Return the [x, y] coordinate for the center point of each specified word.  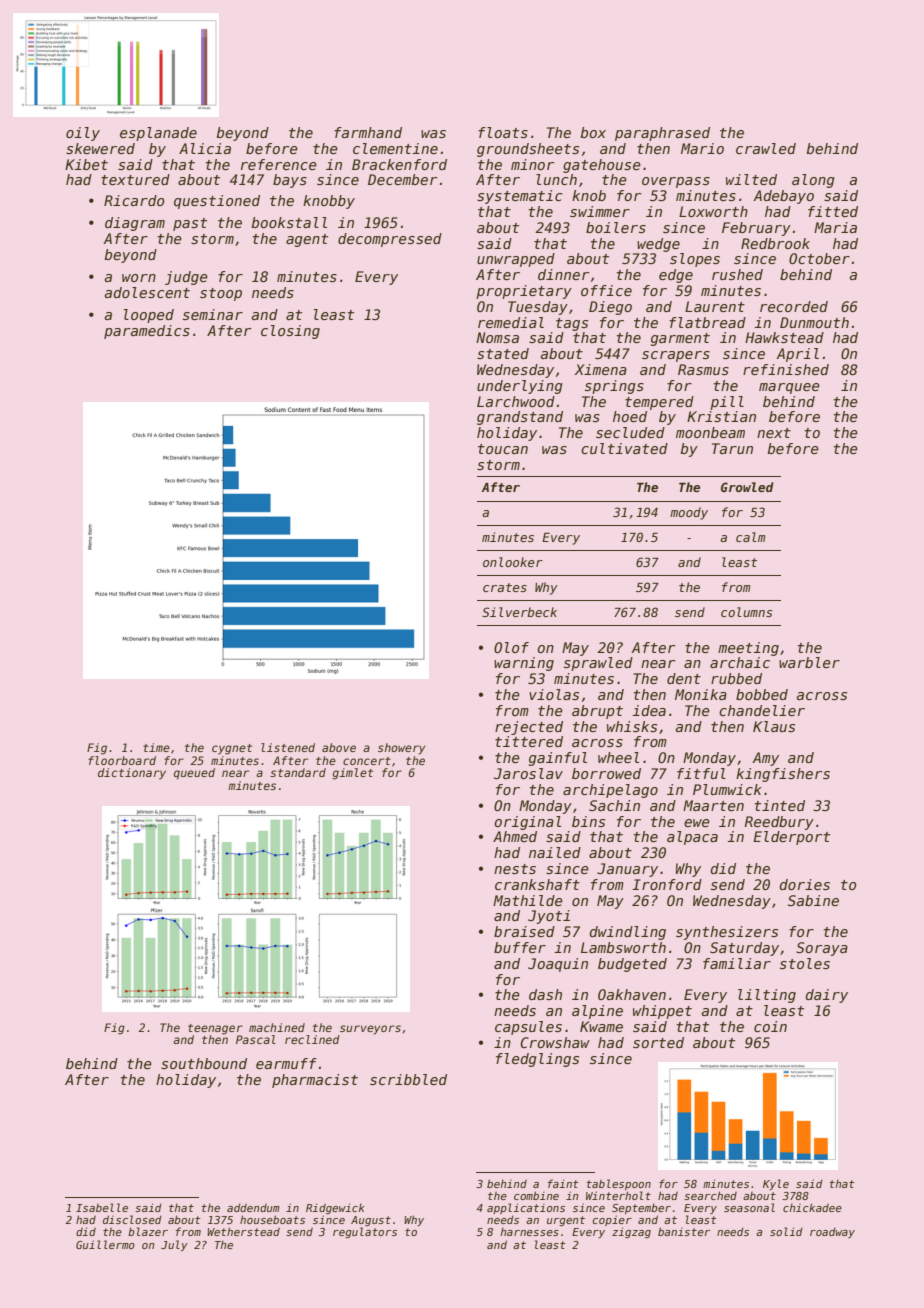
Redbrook [775, 243]
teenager [215, 1029]
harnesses [530, 1232]
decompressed [390, 240]
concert [367, 761]
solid [786, 1231]
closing [290, 332]
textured [135, 179]
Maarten [713, 805]
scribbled [408, 1079]
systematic [519, 197]
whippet [662, 1012]
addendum [253, 1207]
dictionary [132, 774]
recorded [794, 306]
